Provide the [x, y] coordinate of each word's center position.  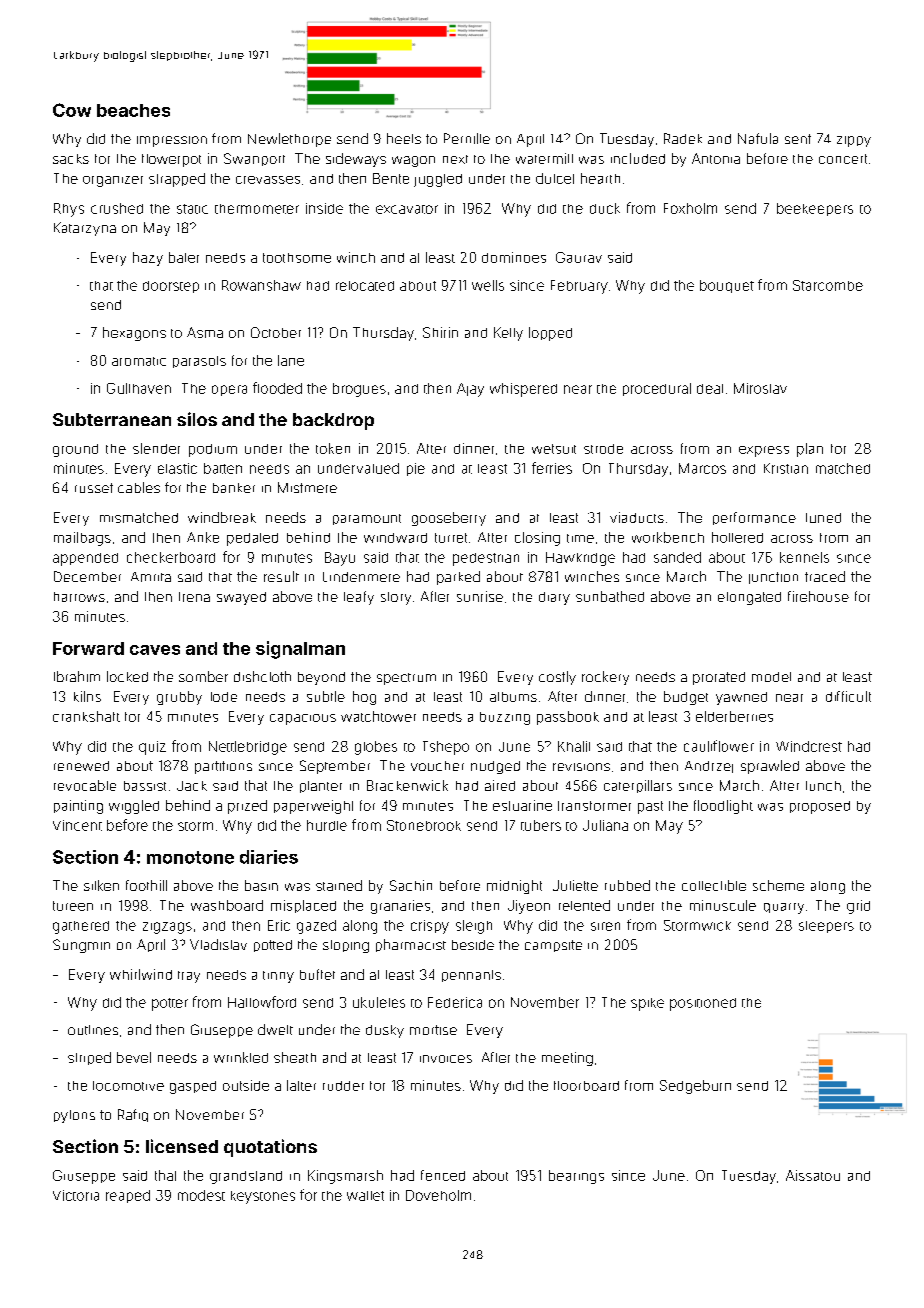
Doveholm [438, 1195]
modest [201, 1195]
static [192, 209]
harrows [79, 597]
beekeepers [815, 209]
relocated [365, 286]
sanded [677, 557]
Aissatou [813, 1175]
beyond [321, 678]
